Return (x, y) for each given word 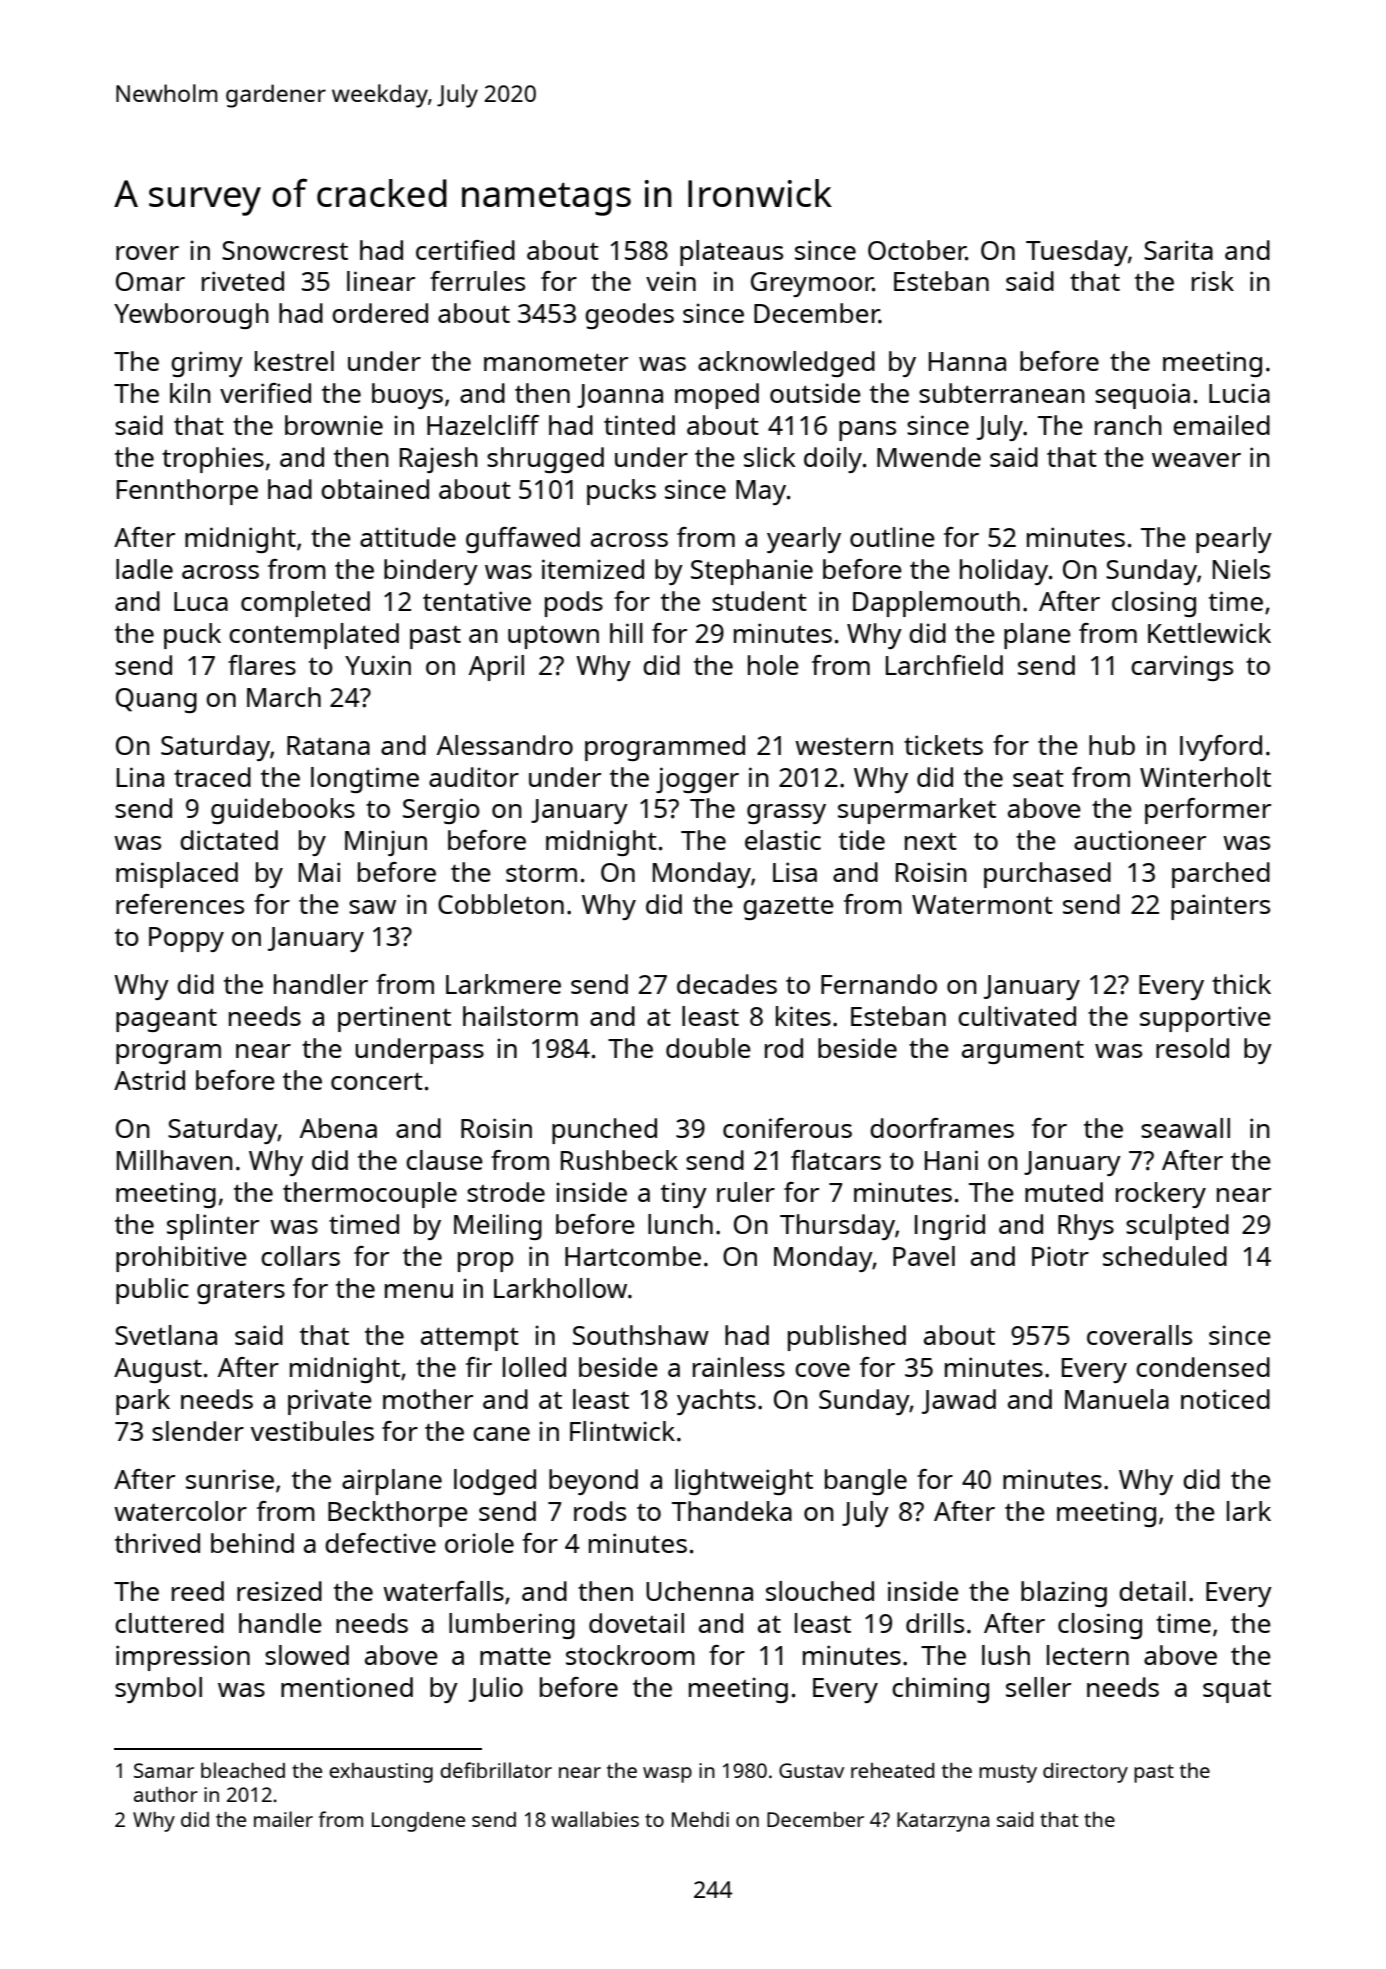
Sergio (441, 811)
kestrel (294, 361)
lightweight (744, 1482)
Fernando (879, 984)
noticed (1225, 1399)
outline (892, 537)
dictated (229, 840)
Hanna (967, 361)
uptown (553, 637)
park (143, 1402)
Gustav (811, 1770)
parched (1221, 875)
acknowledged (786, 364)
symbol (158, 1690)
